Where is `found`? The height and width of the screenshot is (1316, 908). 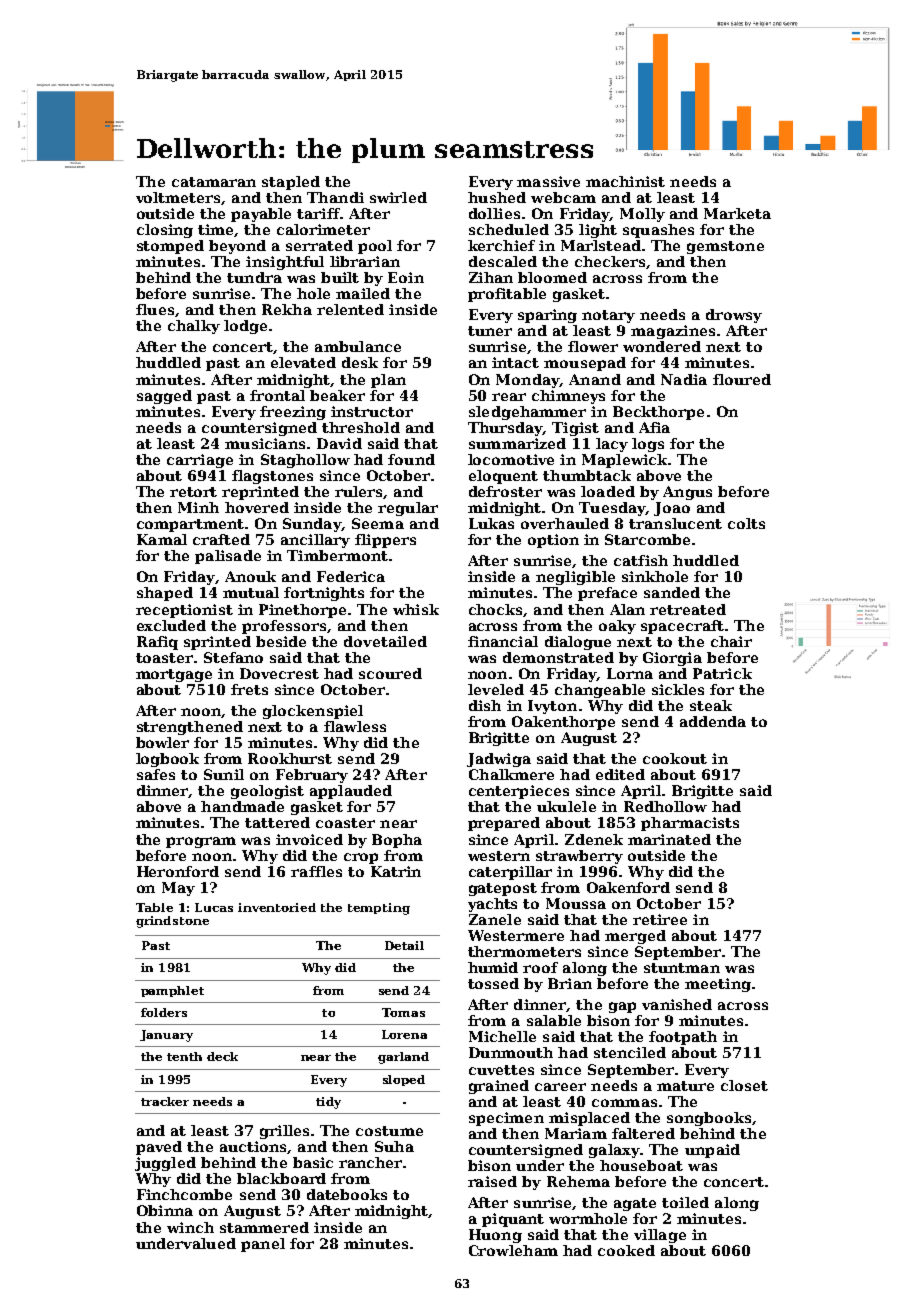 found is located at coordinates (411, 459).
